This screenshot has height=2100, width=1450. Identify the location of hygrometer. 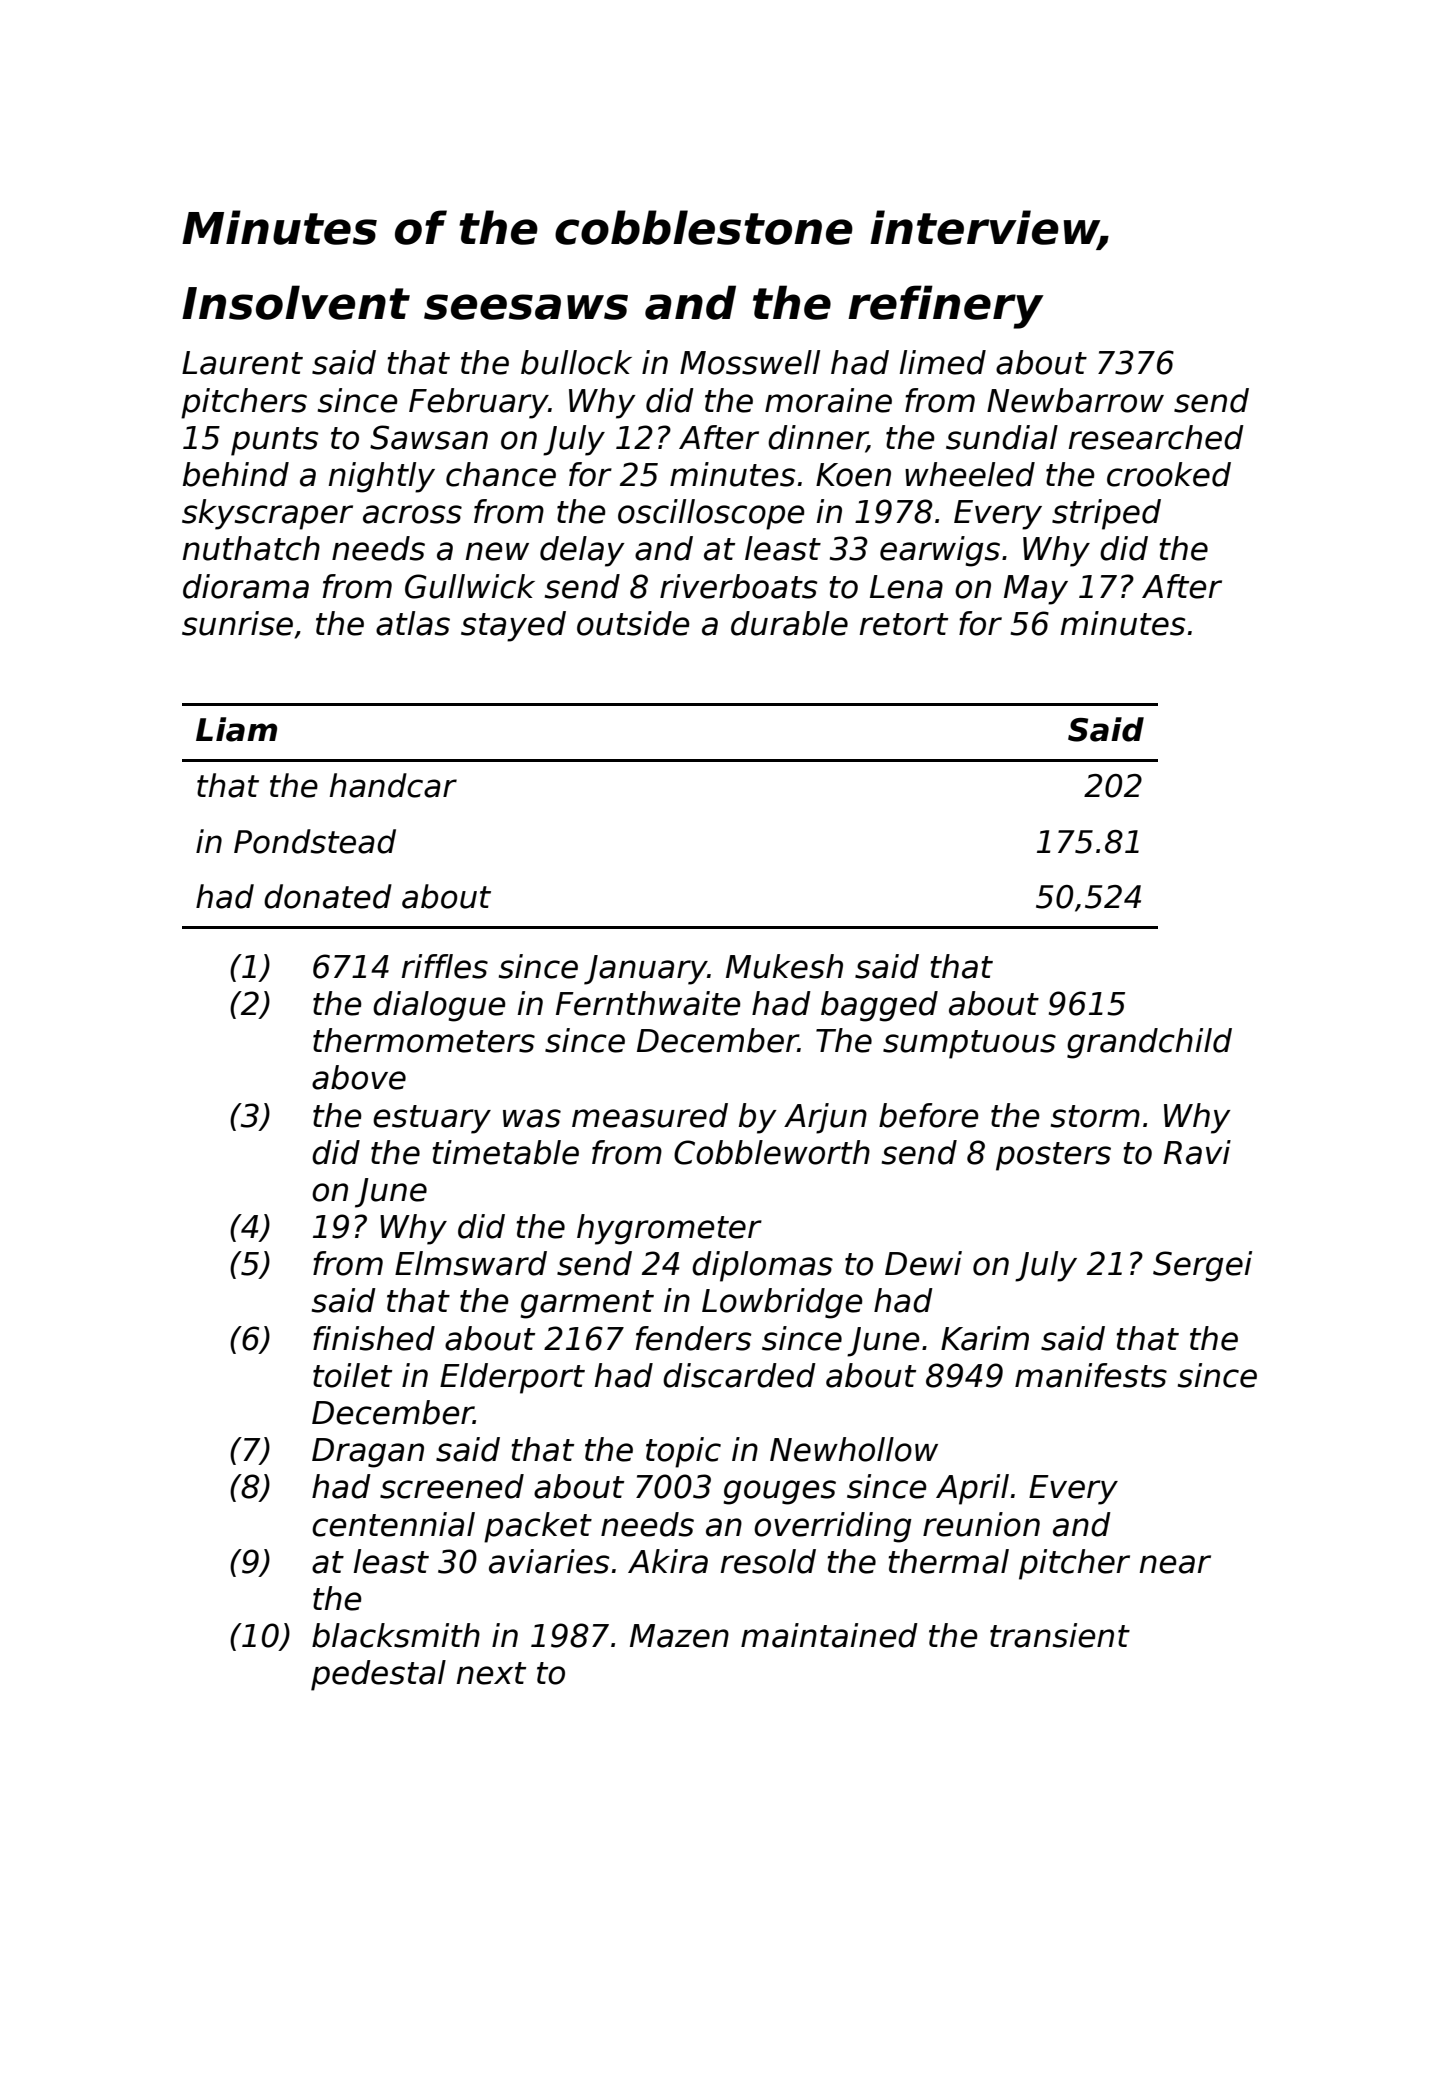
(669, 1229).
